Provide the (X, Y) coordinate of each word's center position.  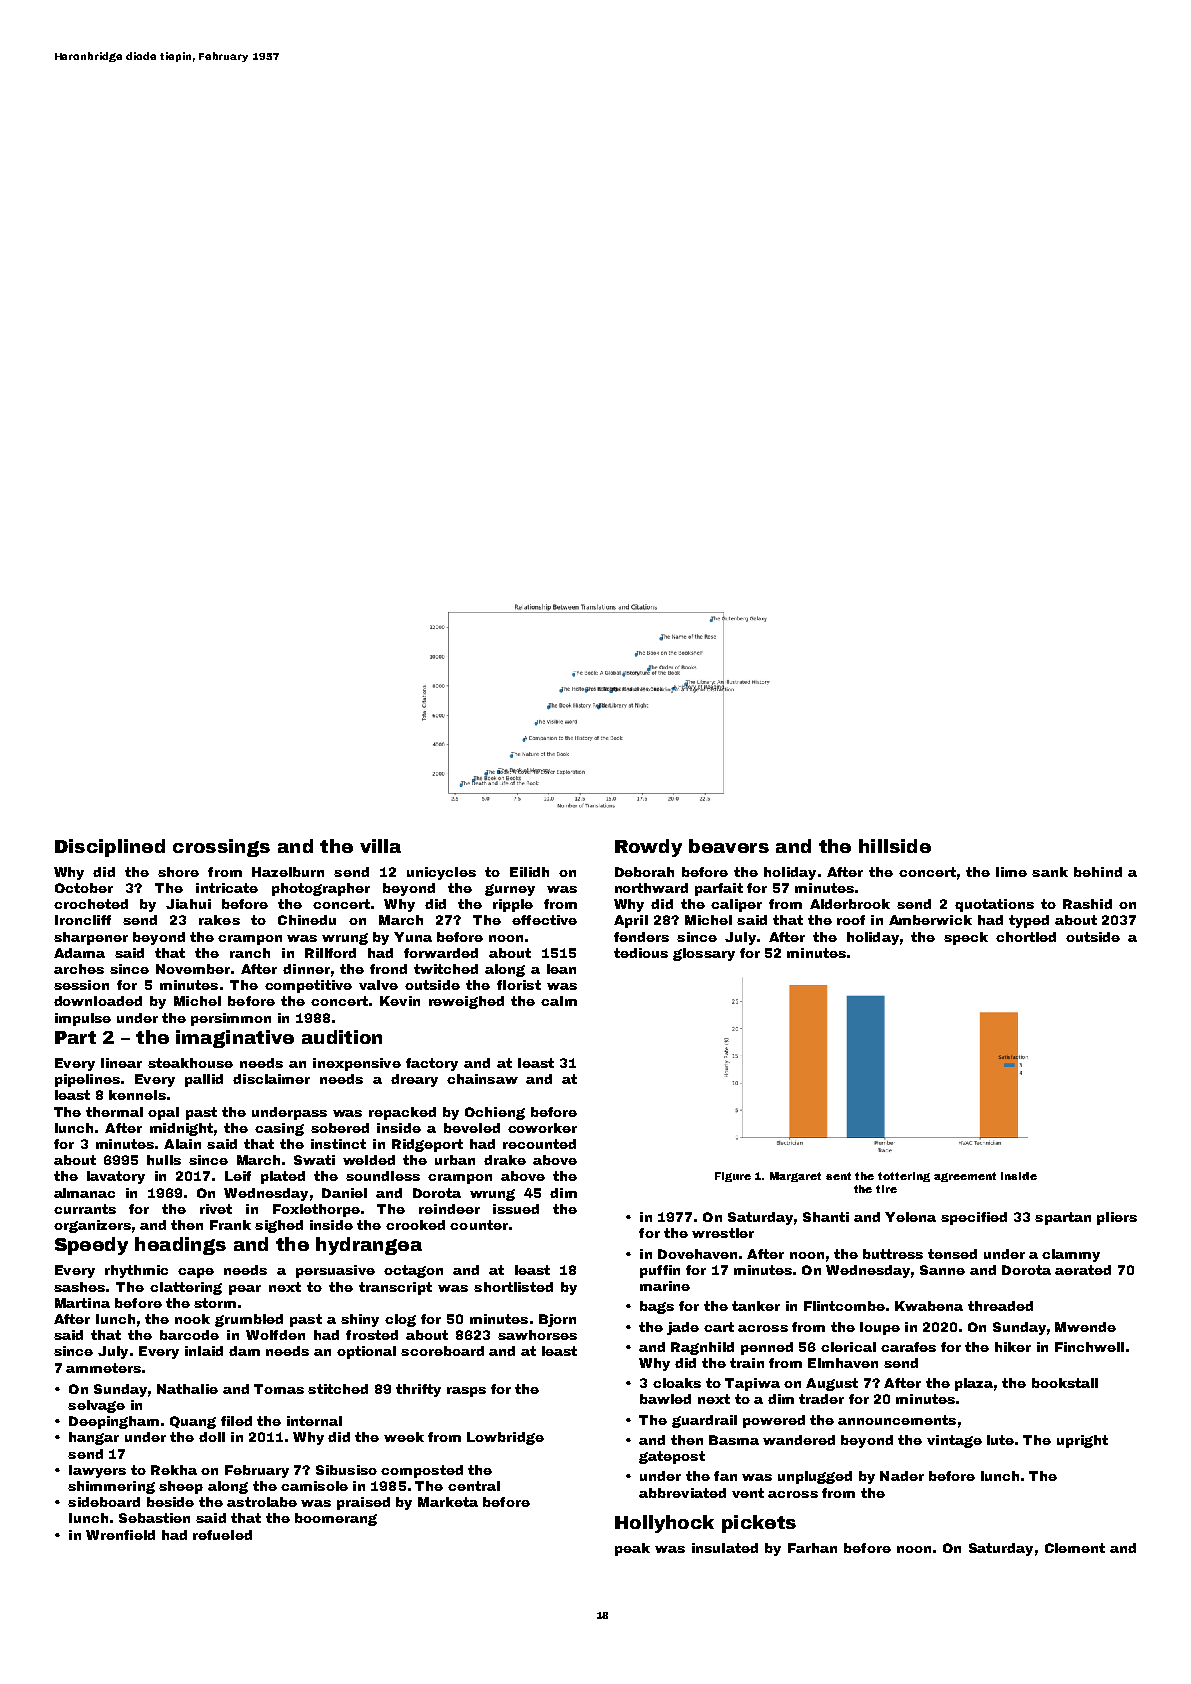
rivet (216, 1209)
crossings (221, 848)
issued (516, 1209)
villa (380, 846)
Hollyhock (664, 1524)
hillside (895, 846)
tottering (904, 1177)
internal (314, 1421)
